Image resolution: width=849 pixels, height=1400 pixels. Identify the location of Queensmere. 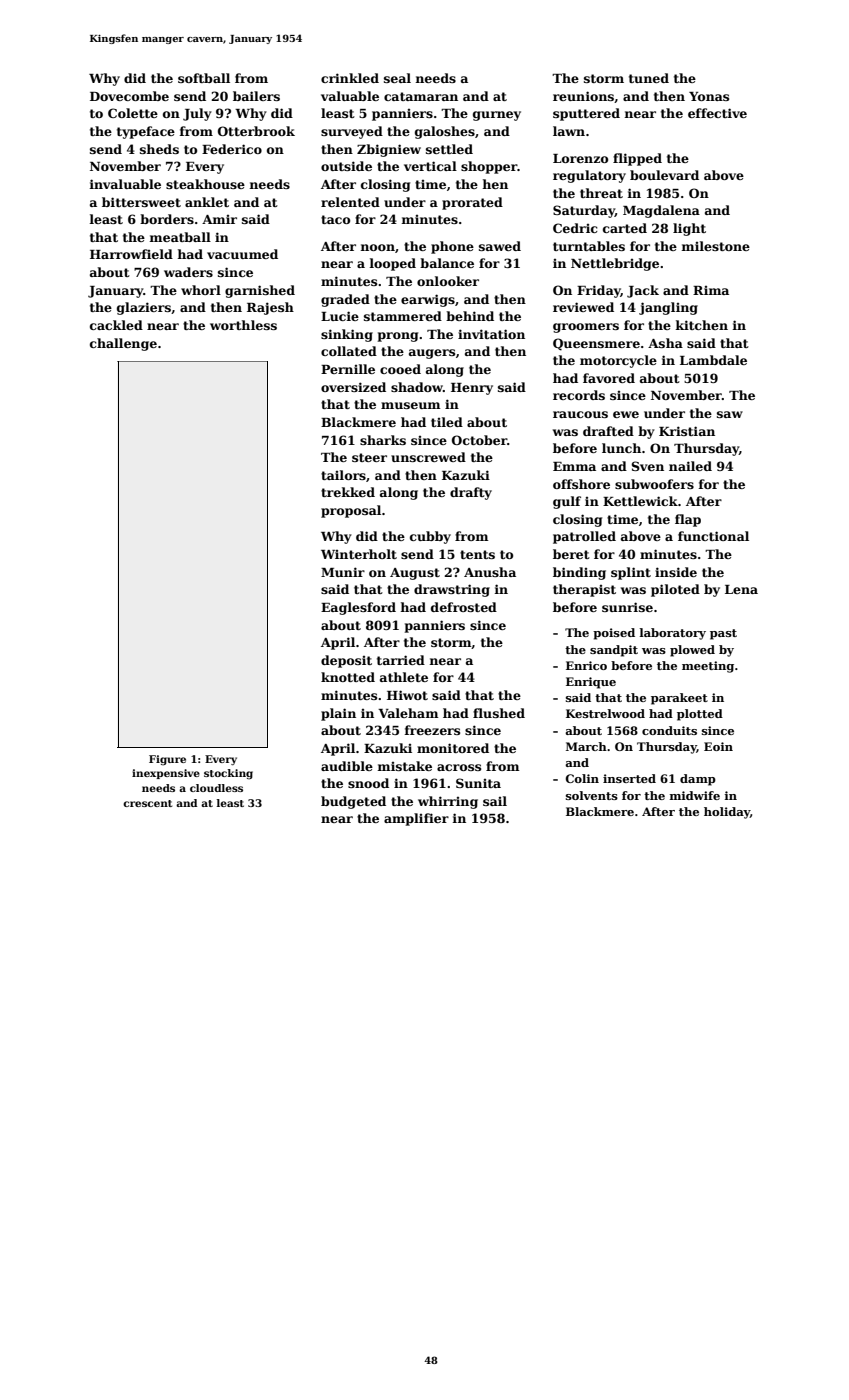
(596, 344).
